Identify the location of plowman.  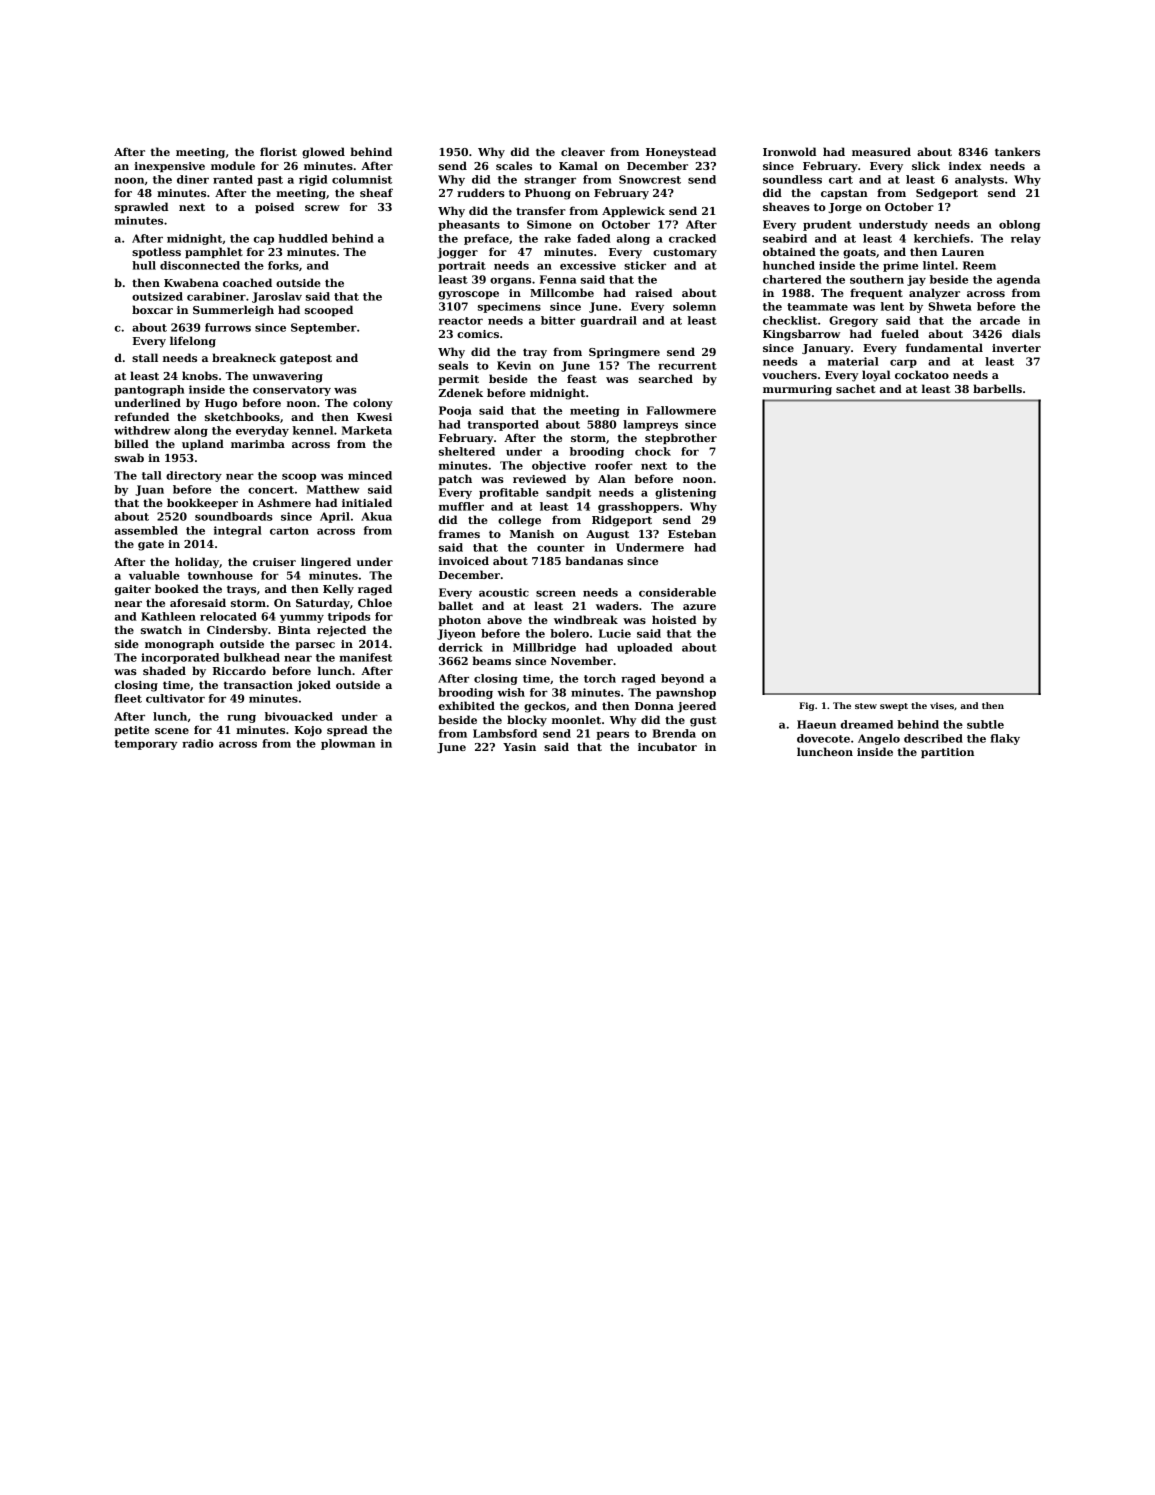
(348, 744).
